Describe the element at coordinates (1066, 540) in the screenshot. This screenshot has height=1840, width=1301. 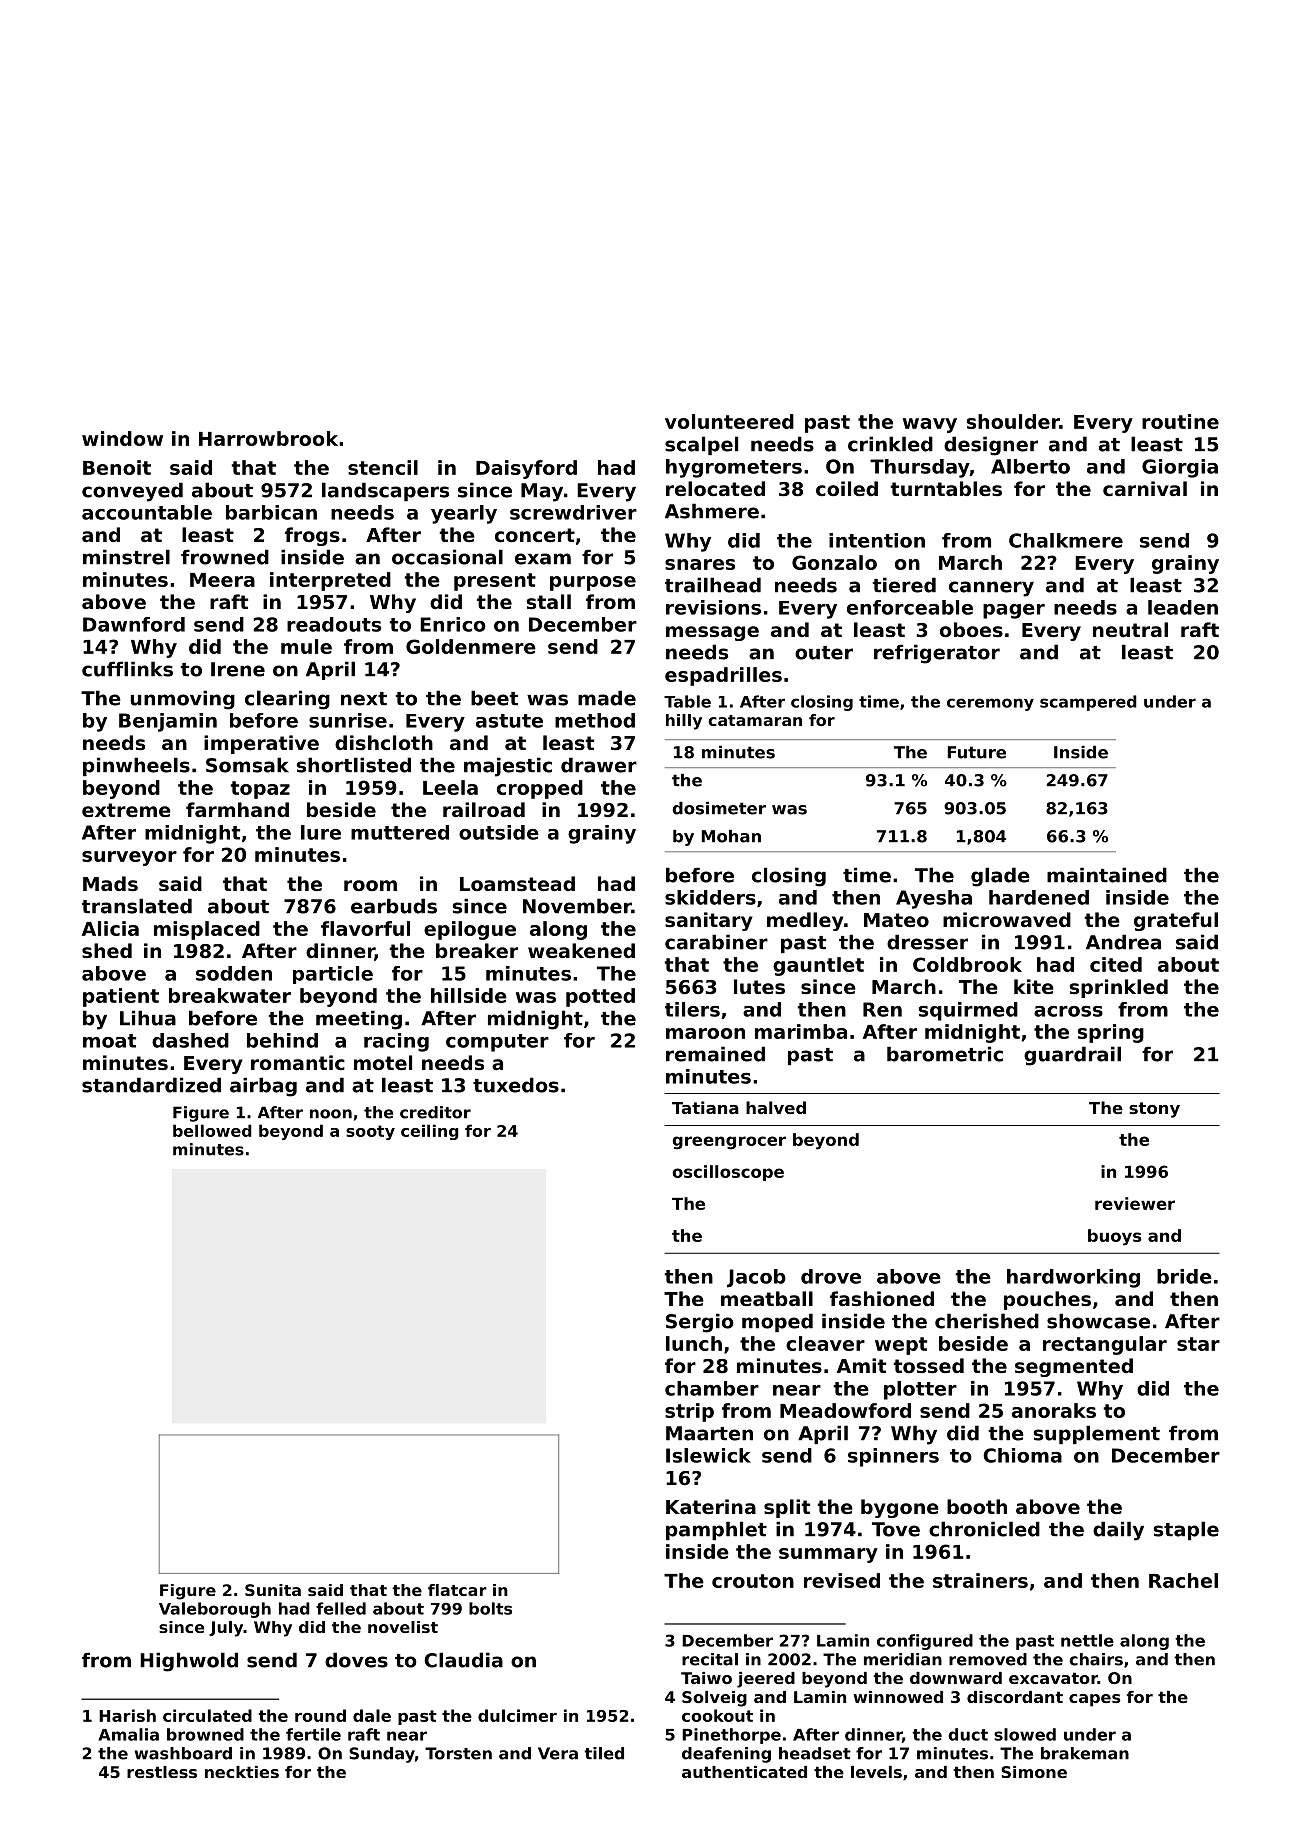
I see `Chalkmere` at that location.
